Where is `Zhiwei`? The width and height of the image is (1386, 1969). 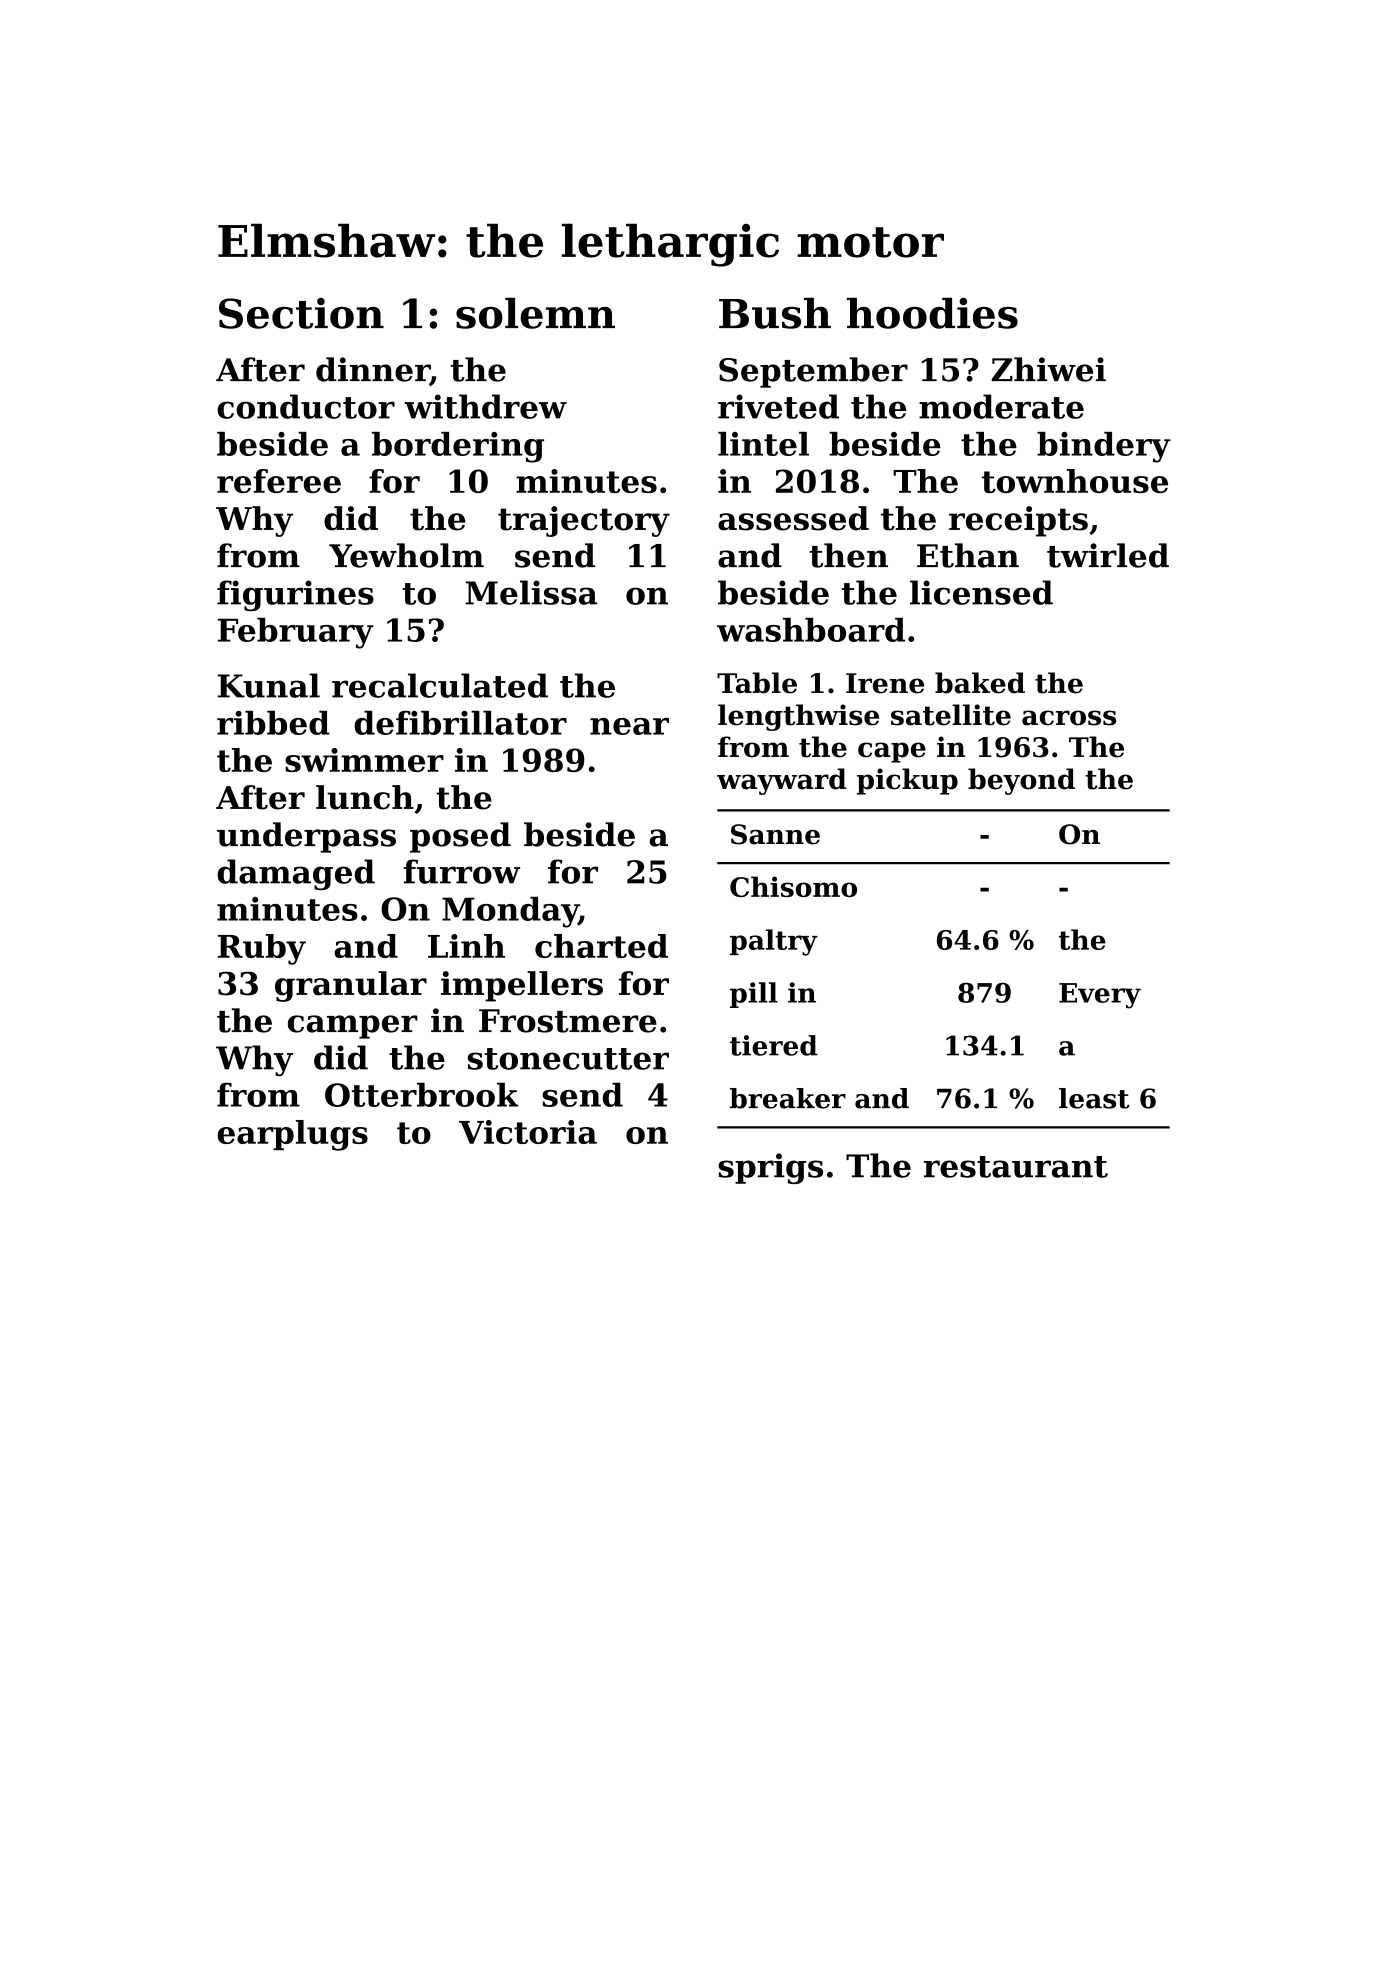
Zhiwei is located at coordinates (1049, 369).
